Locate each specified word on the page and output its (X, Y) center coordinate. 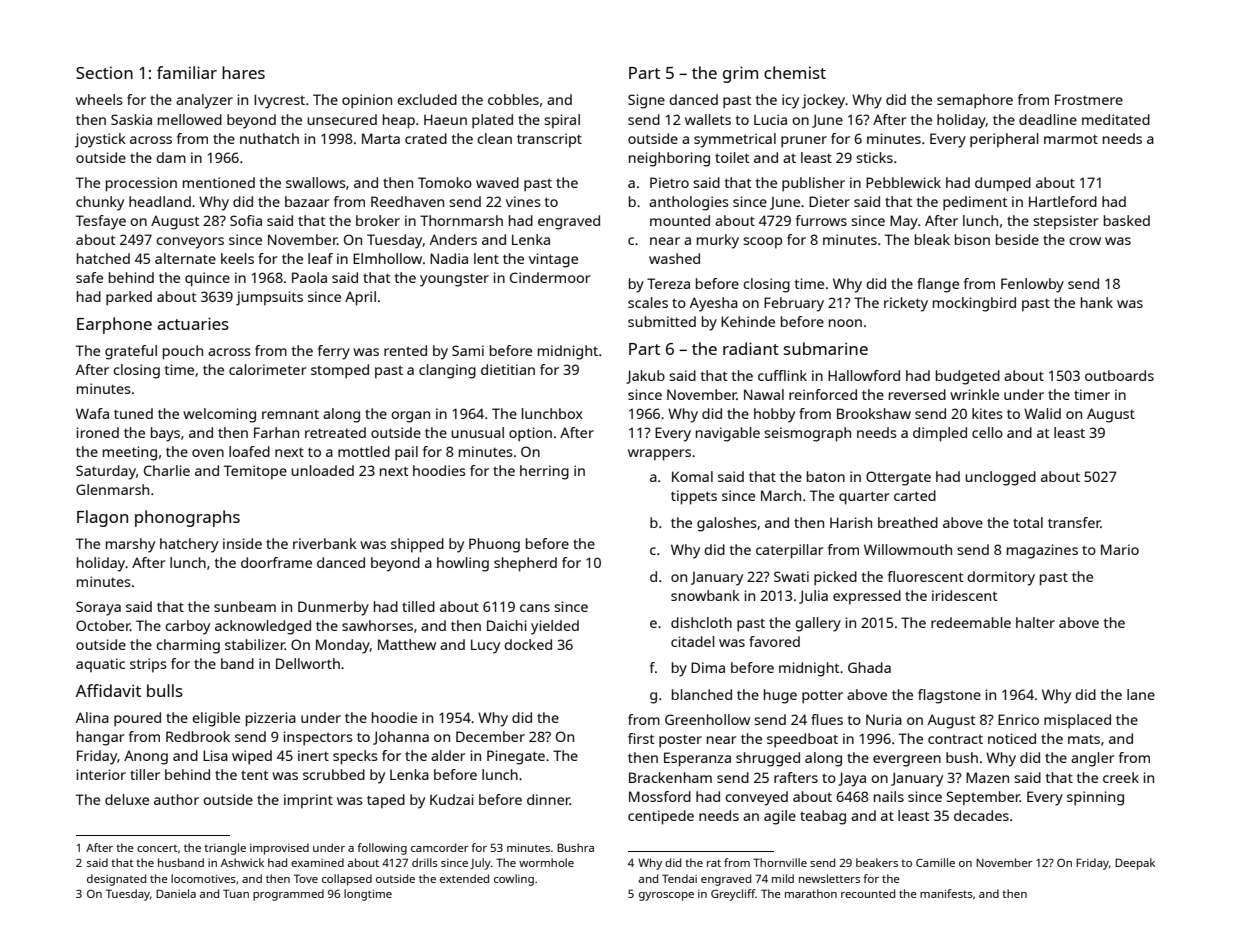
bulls (165, 690)
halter (1035, 622)
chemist (795, 72)
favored (774, 641)
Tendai (679, 878)
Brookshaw (874, 413)
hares (243, 72)
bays (165, 434)
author (176, 799)
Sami (468, 350)
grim (740, 74)
